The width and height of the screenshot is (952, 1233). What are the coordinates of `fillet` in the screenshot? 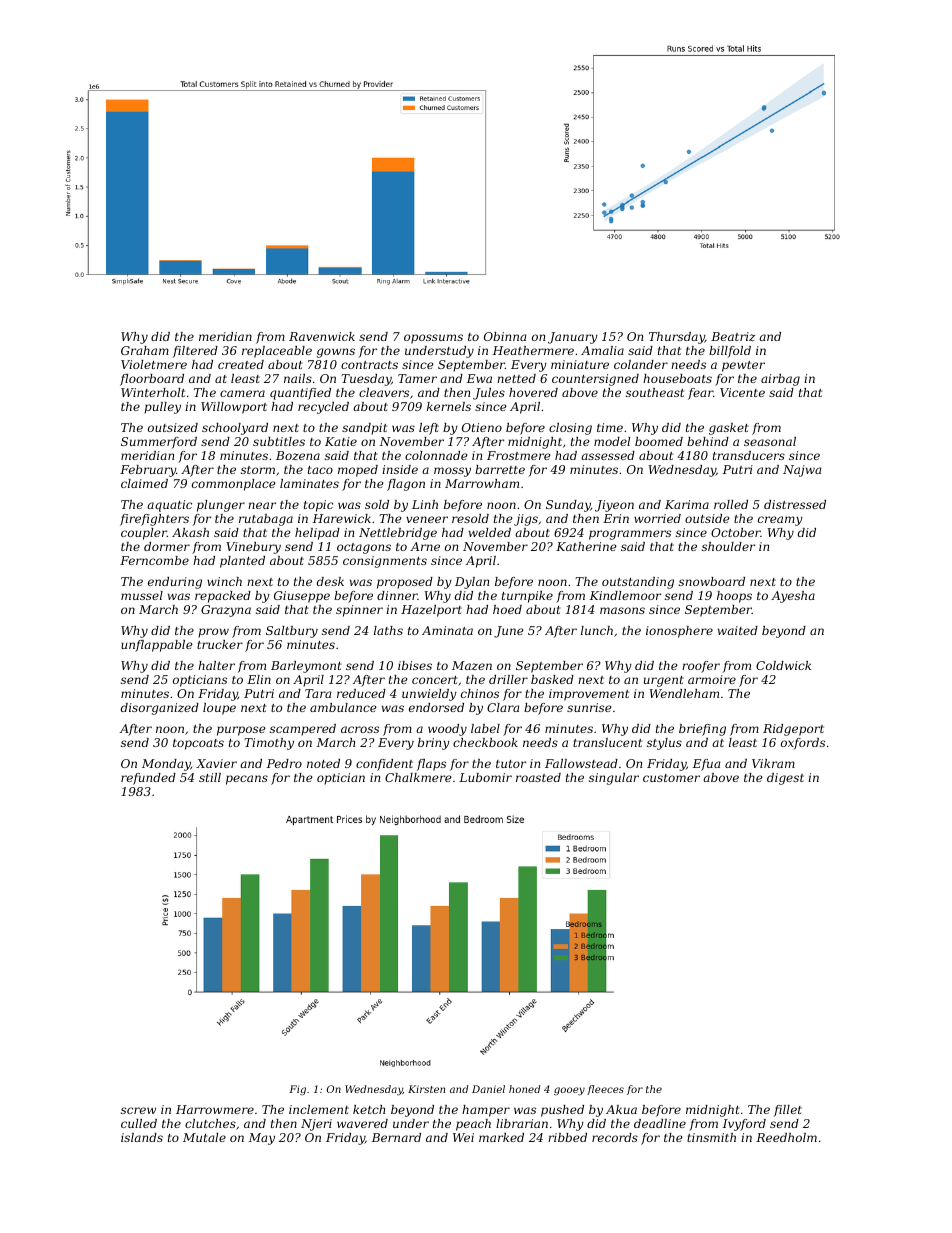 It's located at (788, 1111).
